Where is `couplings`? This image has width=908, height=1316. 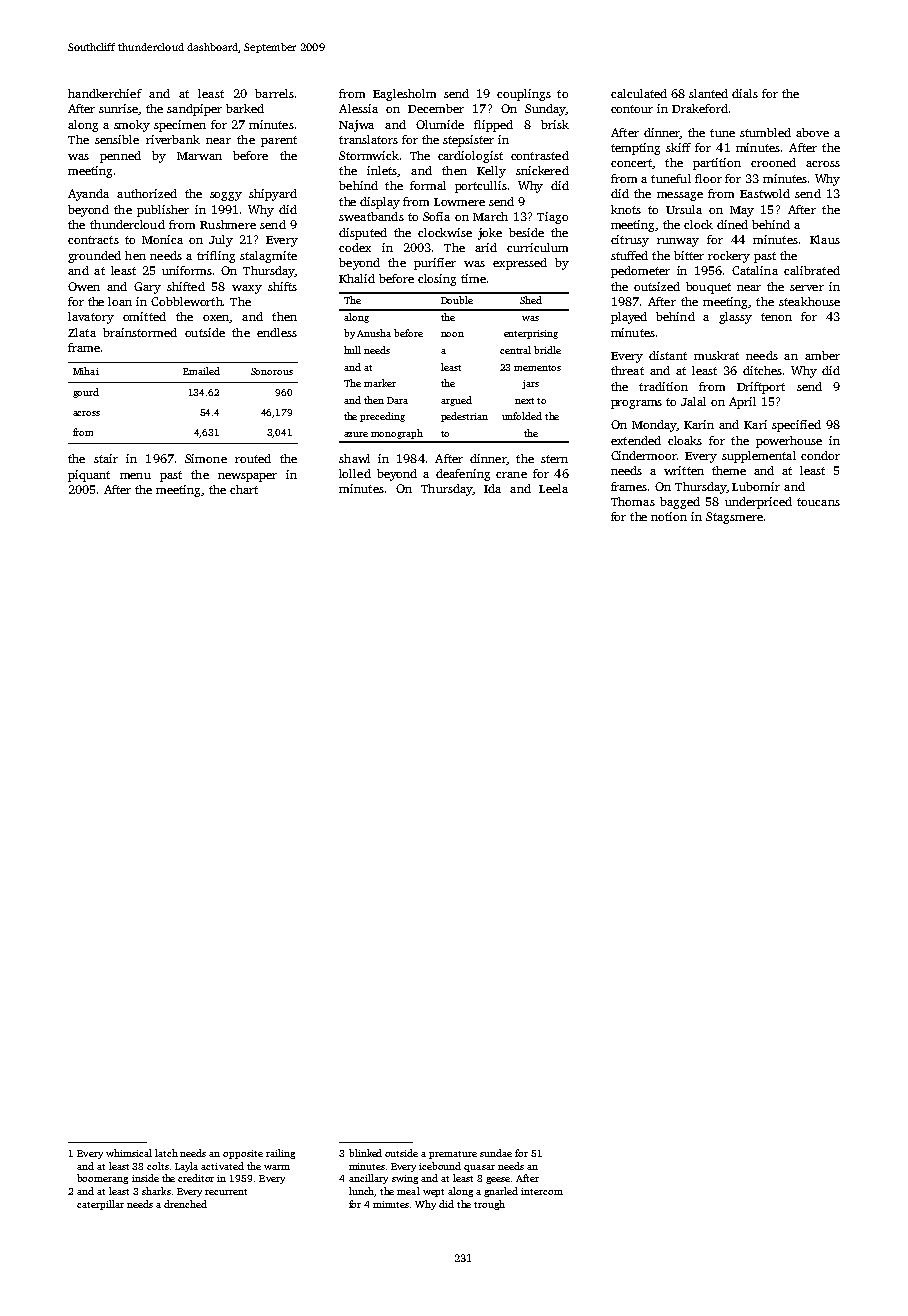
couplings is located at coordinates (524, 95).
